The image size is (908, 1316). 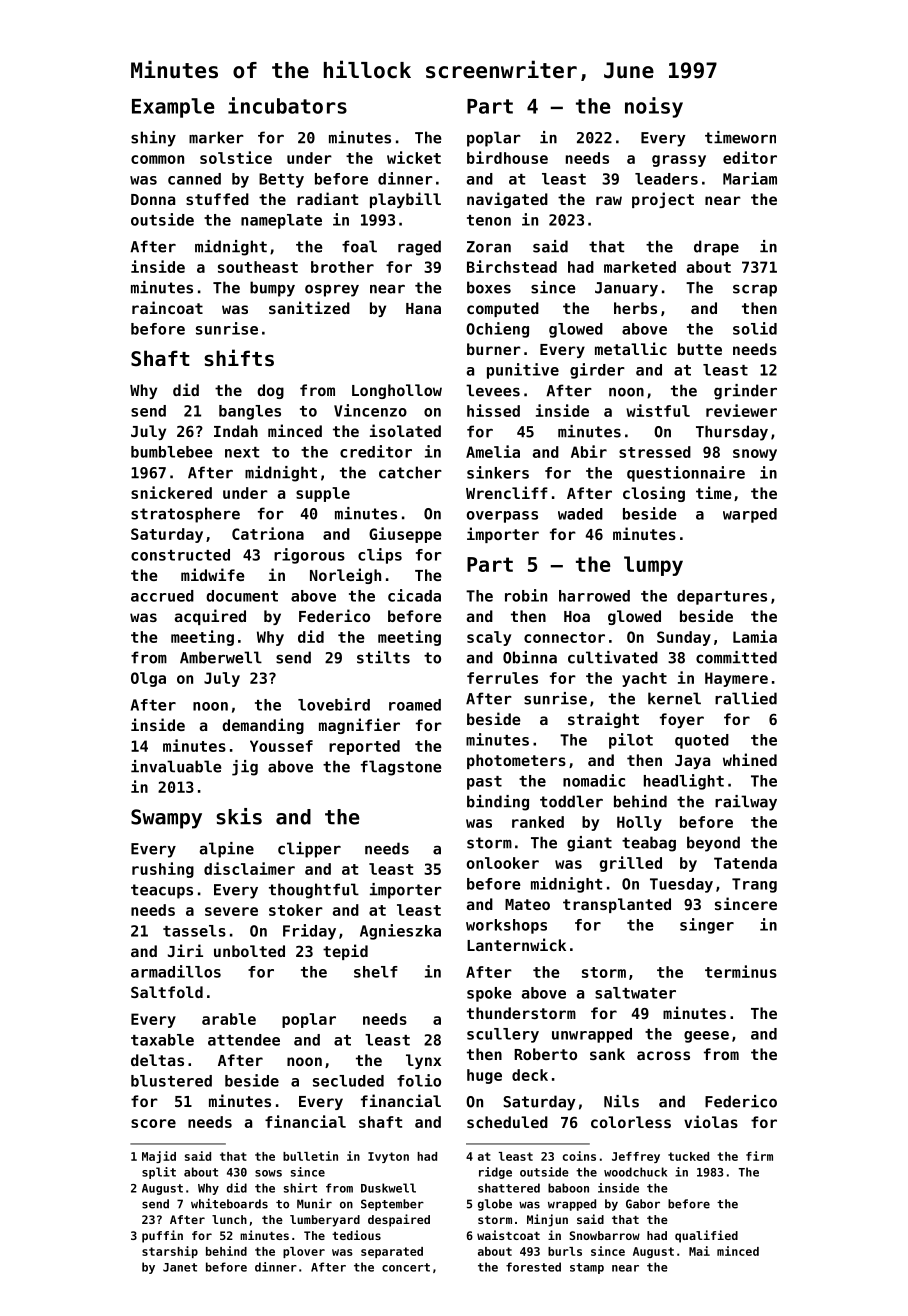 What do you see at coordinates (405, 535) in the screenshot?
I see `Giuseppe` at bounding box center [405, 535].
